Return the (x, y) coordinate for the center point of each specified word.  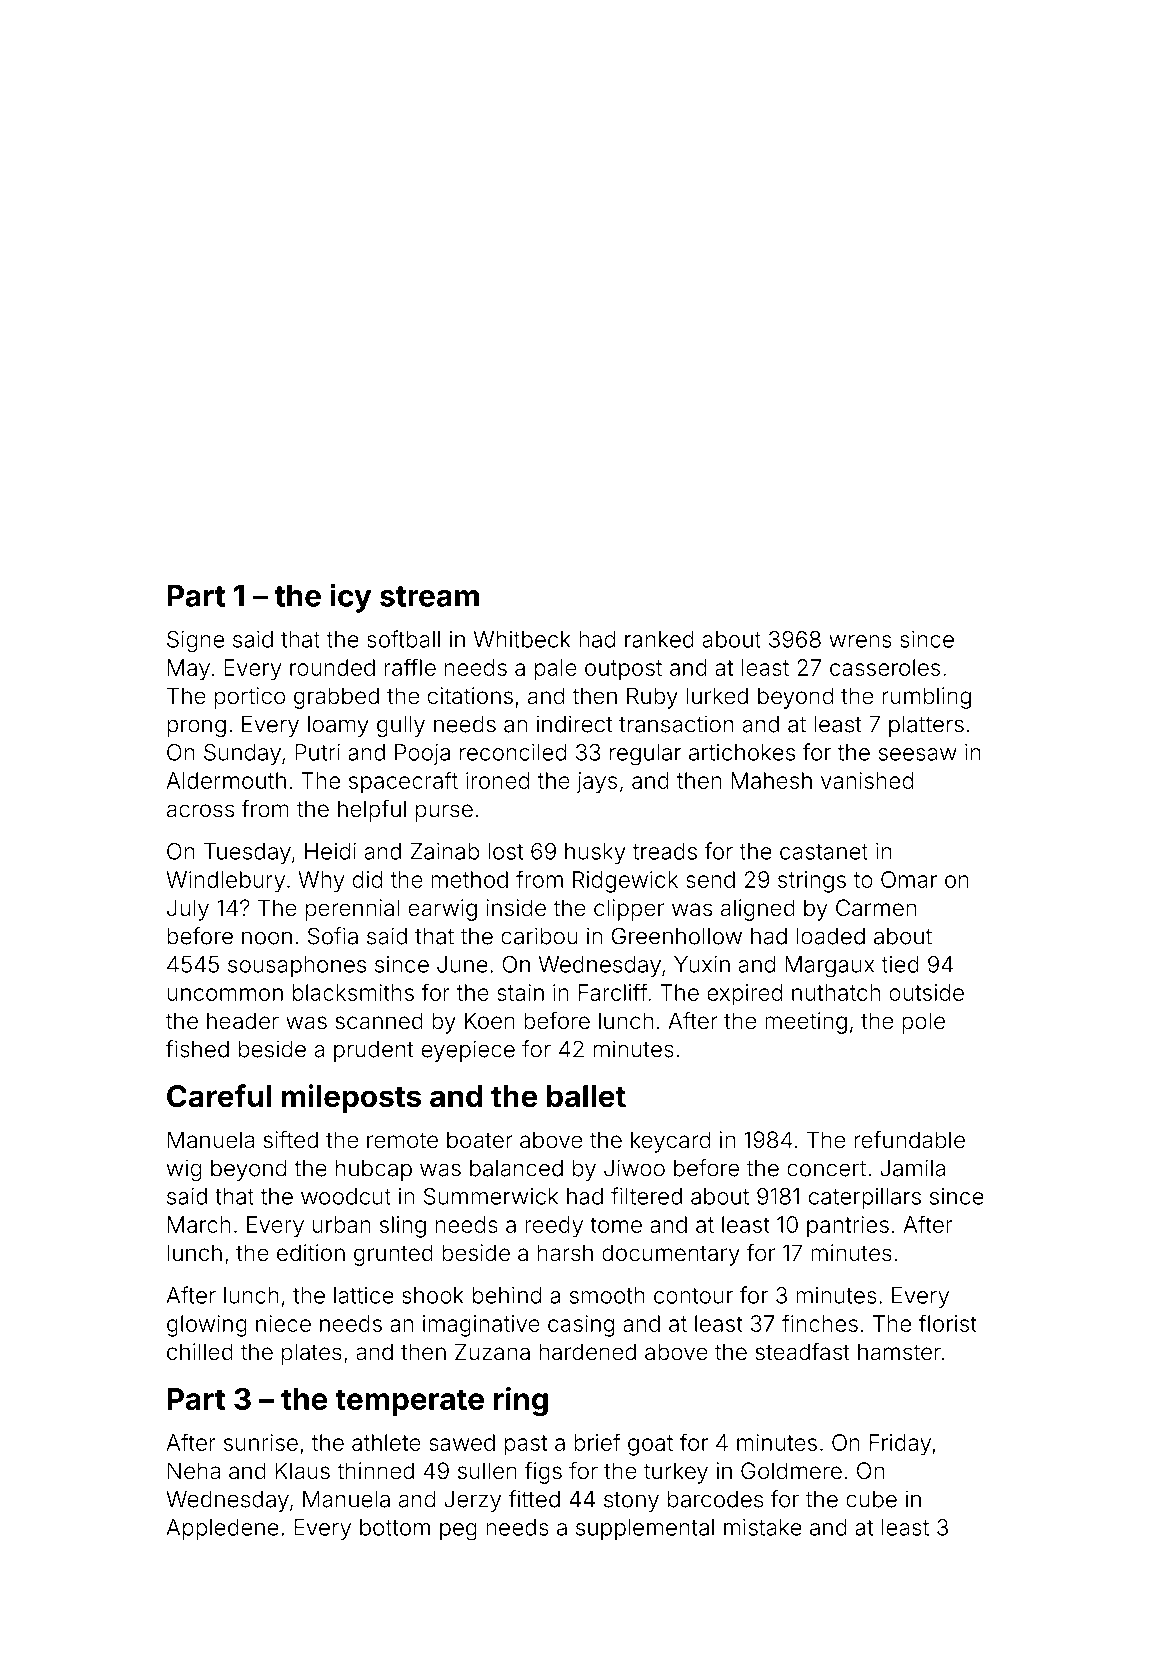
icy (351, 598)
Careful (219, 1096)
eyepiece (468, 1051)
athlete (386, 1442)
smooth (607, 1295)
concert (826, 1169)
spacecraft (403, 782)
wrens (860, 641)
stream (429, 596)
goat (650, 1445)
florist (948, 1323)
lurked (717, 696)
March (199, 1224)
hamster (899, 1352)
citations (470, 696)
